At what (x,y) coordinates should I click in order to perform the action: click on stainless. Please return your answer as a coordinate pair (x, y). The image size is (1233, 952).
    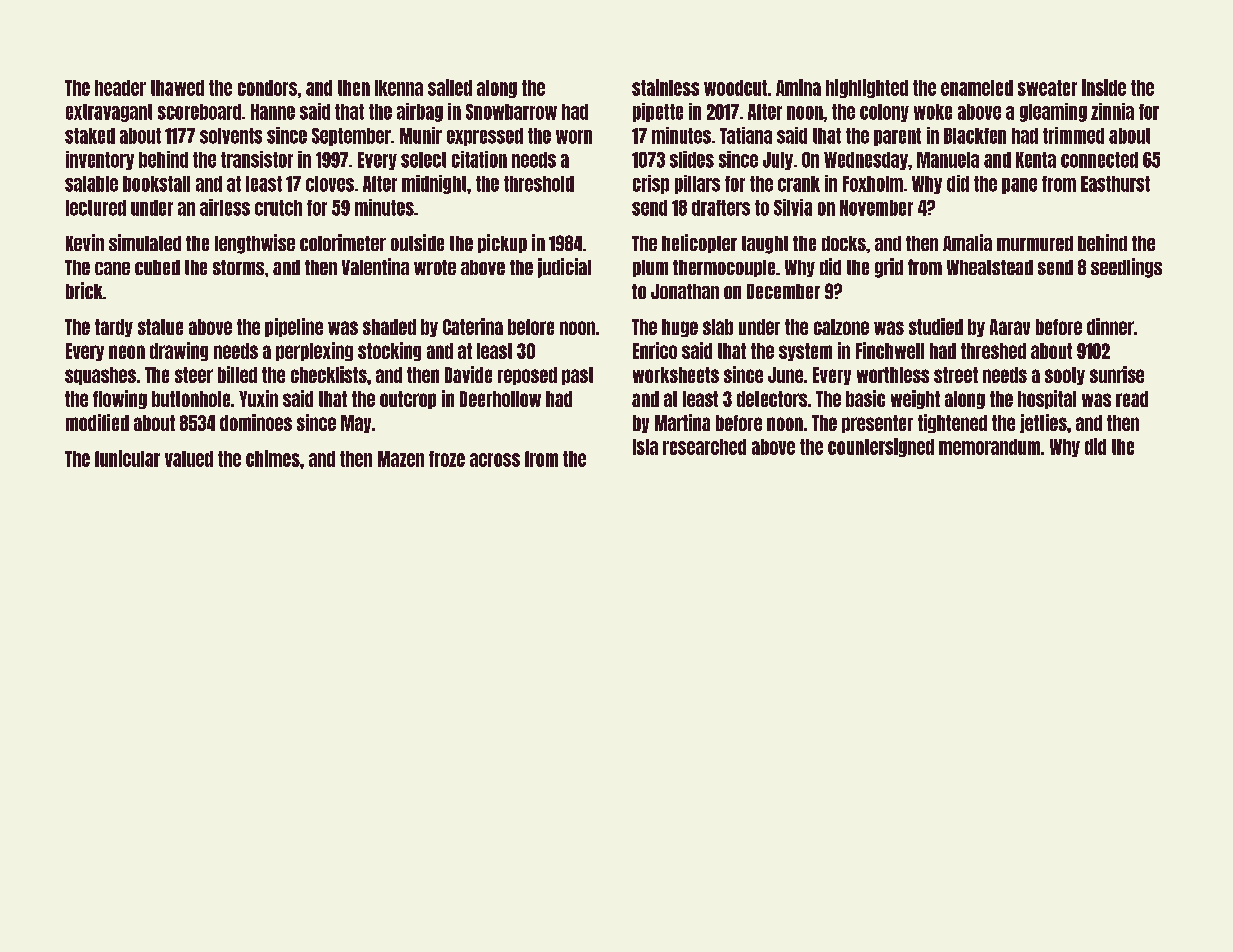
    Looking at the image, I should click on (665, 87).
